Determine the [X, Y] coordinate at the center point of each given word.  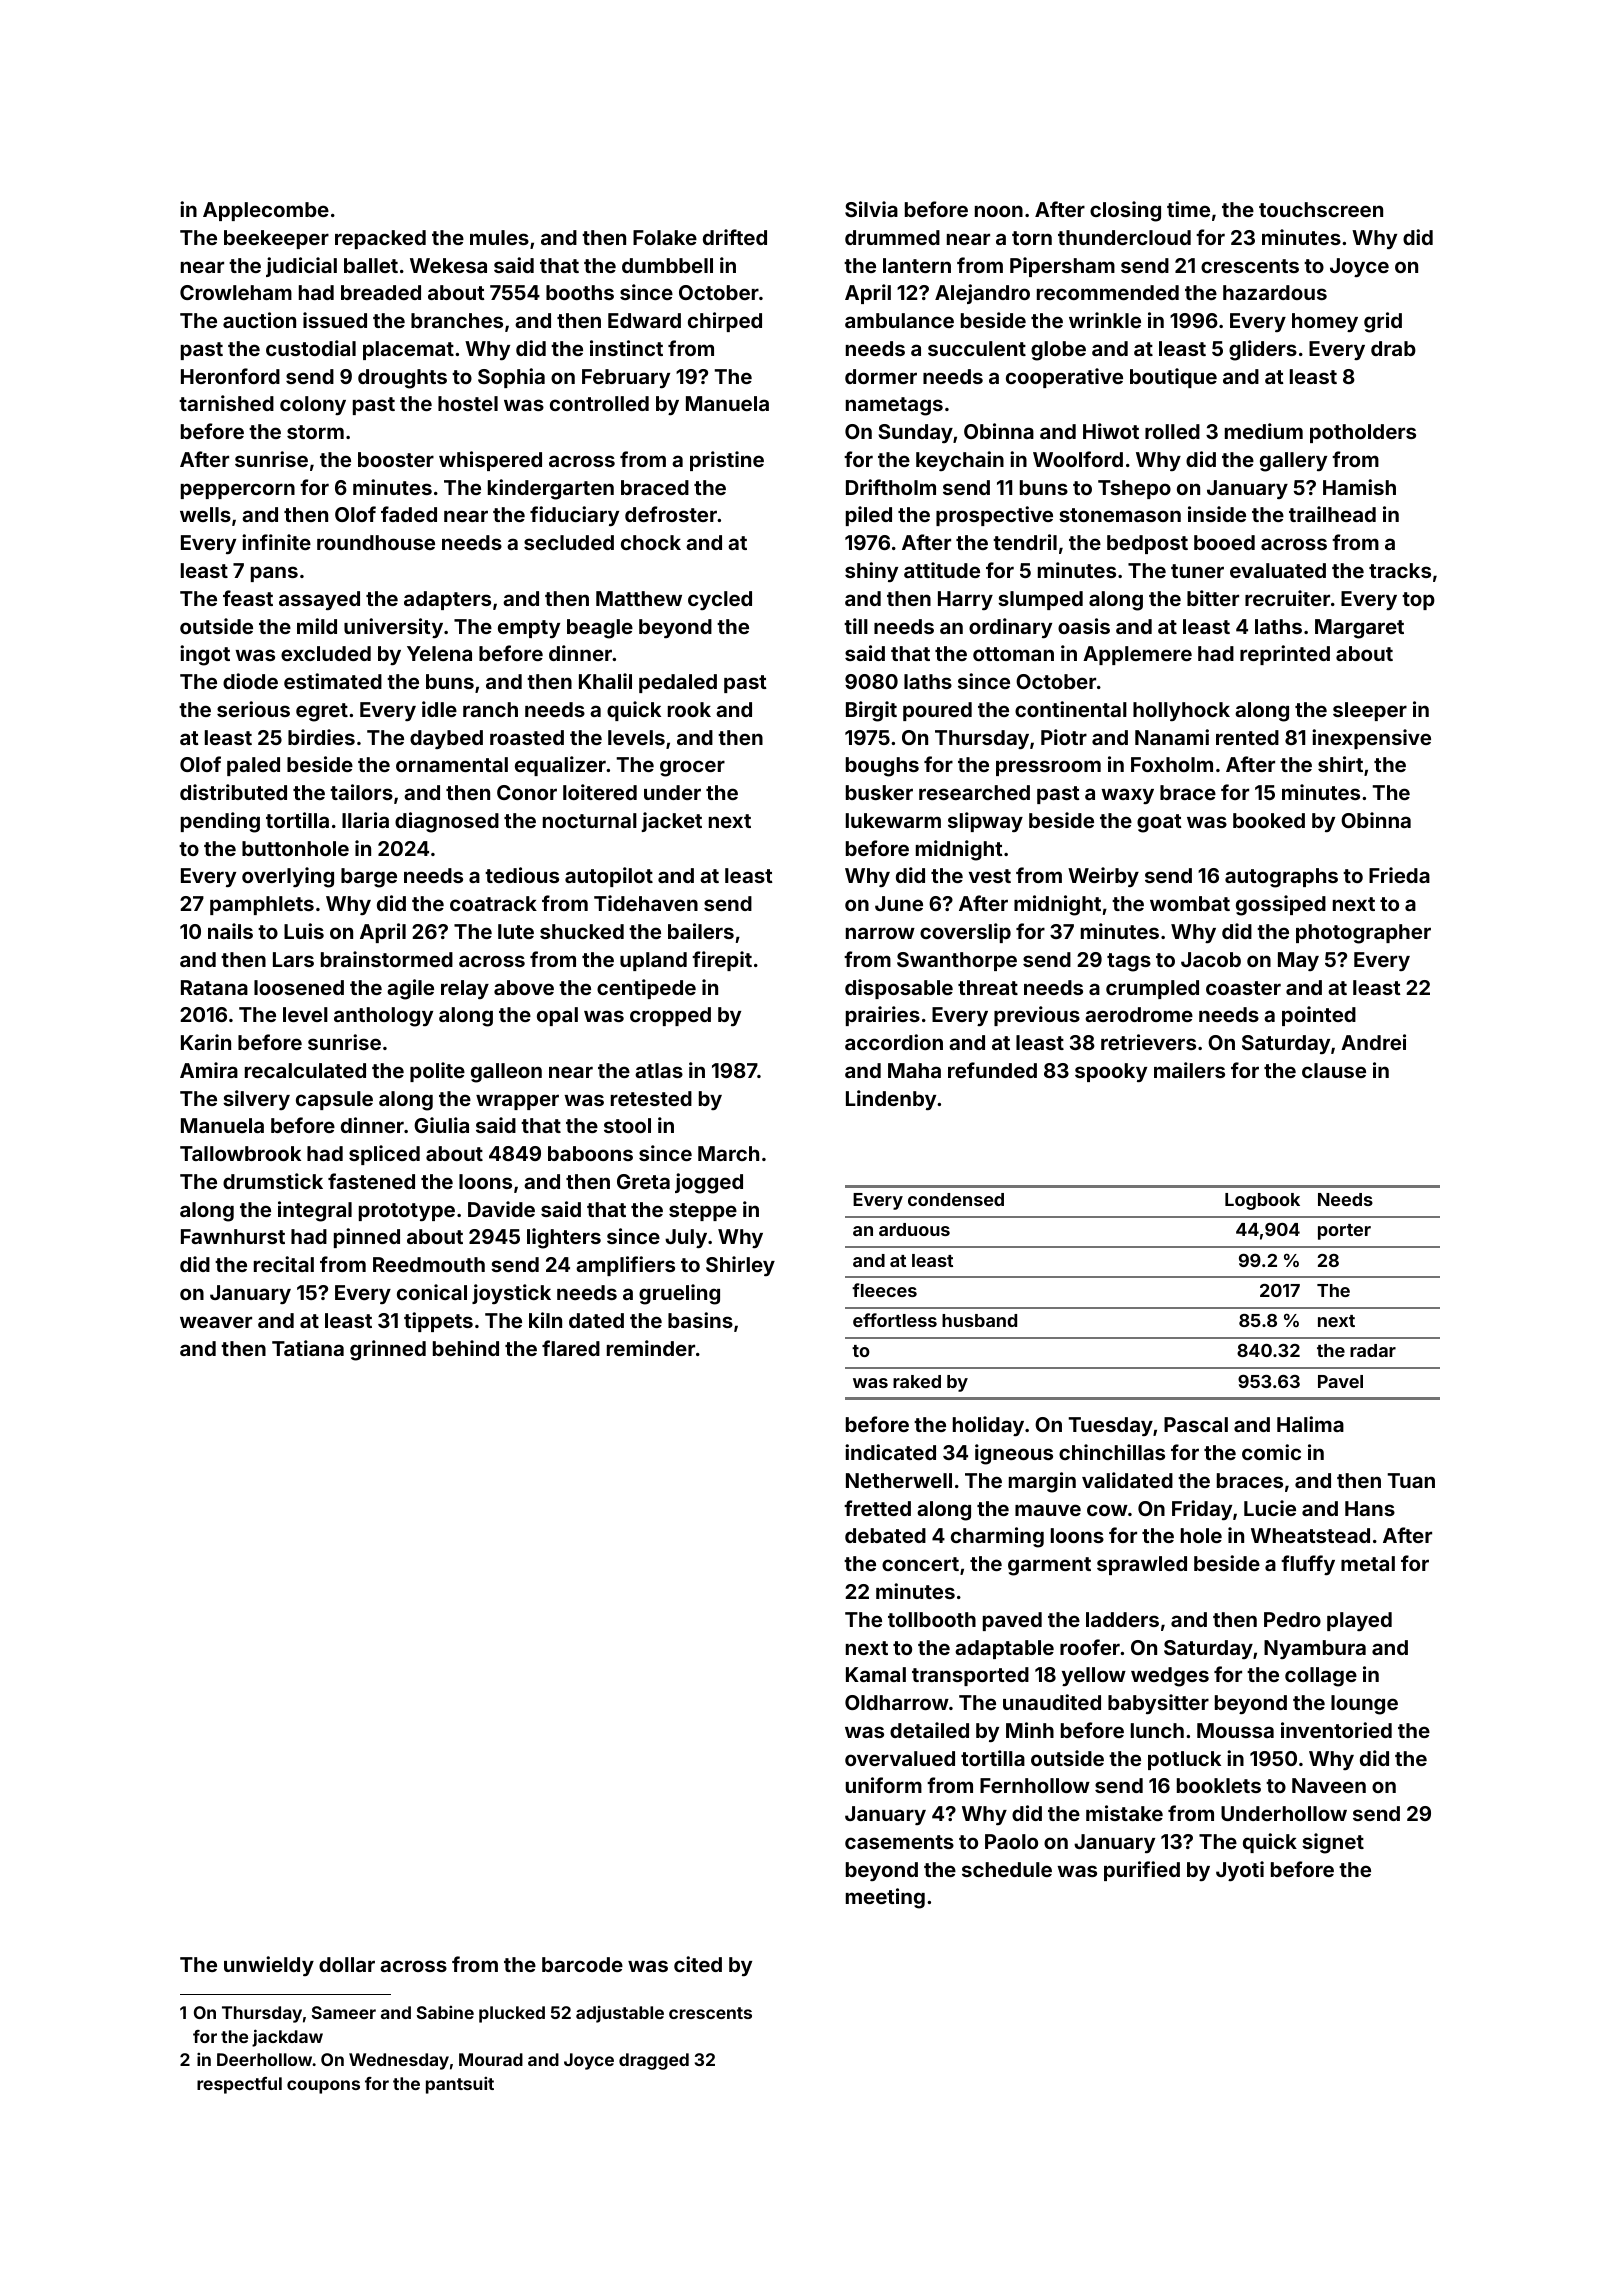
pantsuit [460, 2085]
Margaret [1359, 629]
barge [369, 878]
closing [1125, 211]
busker [879, 792]
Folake [665, 237]
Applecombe [266, 211]
